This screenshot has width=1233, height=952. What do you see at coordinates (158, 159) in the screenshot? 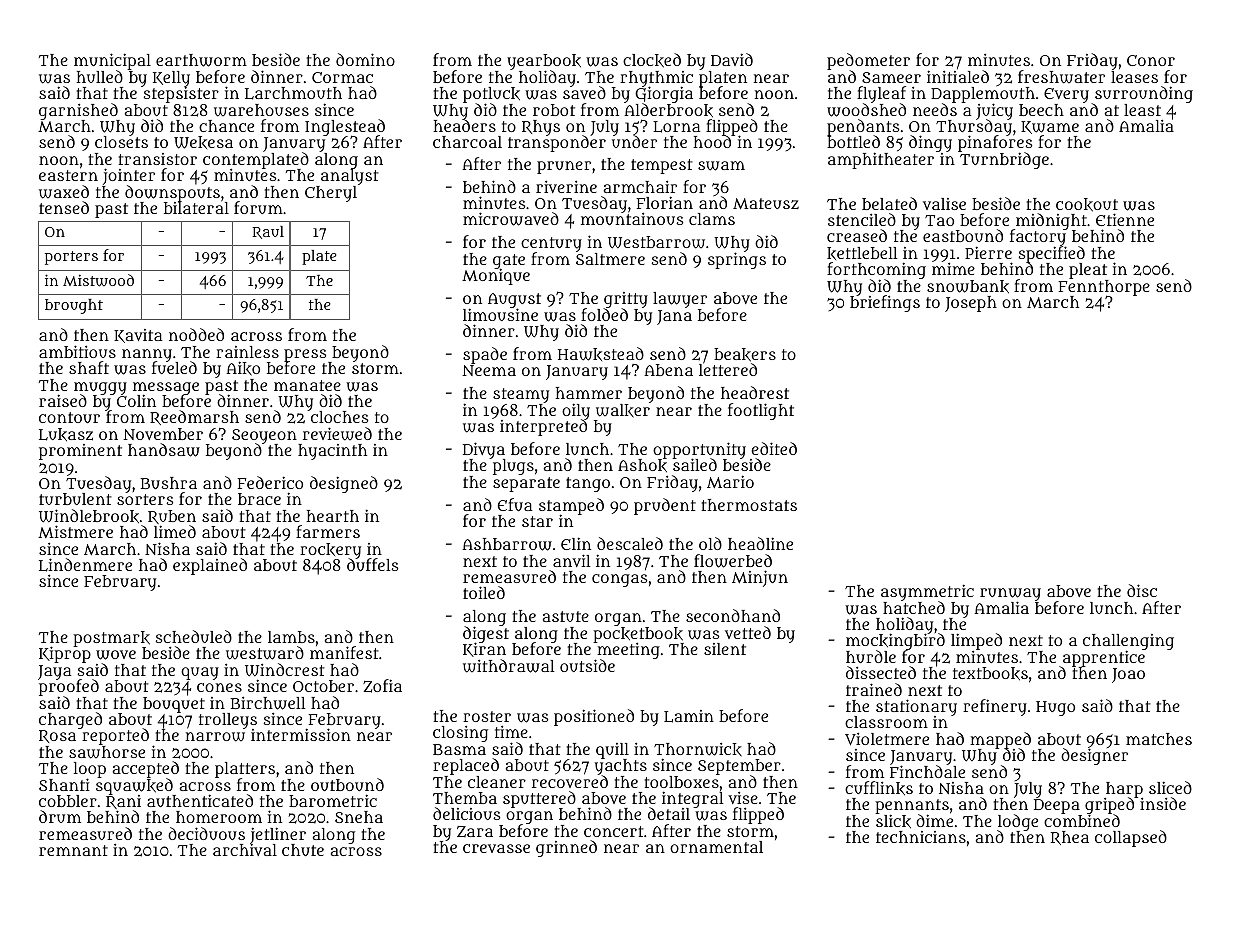
I see `transistor` at bounding box center [158, 159].
